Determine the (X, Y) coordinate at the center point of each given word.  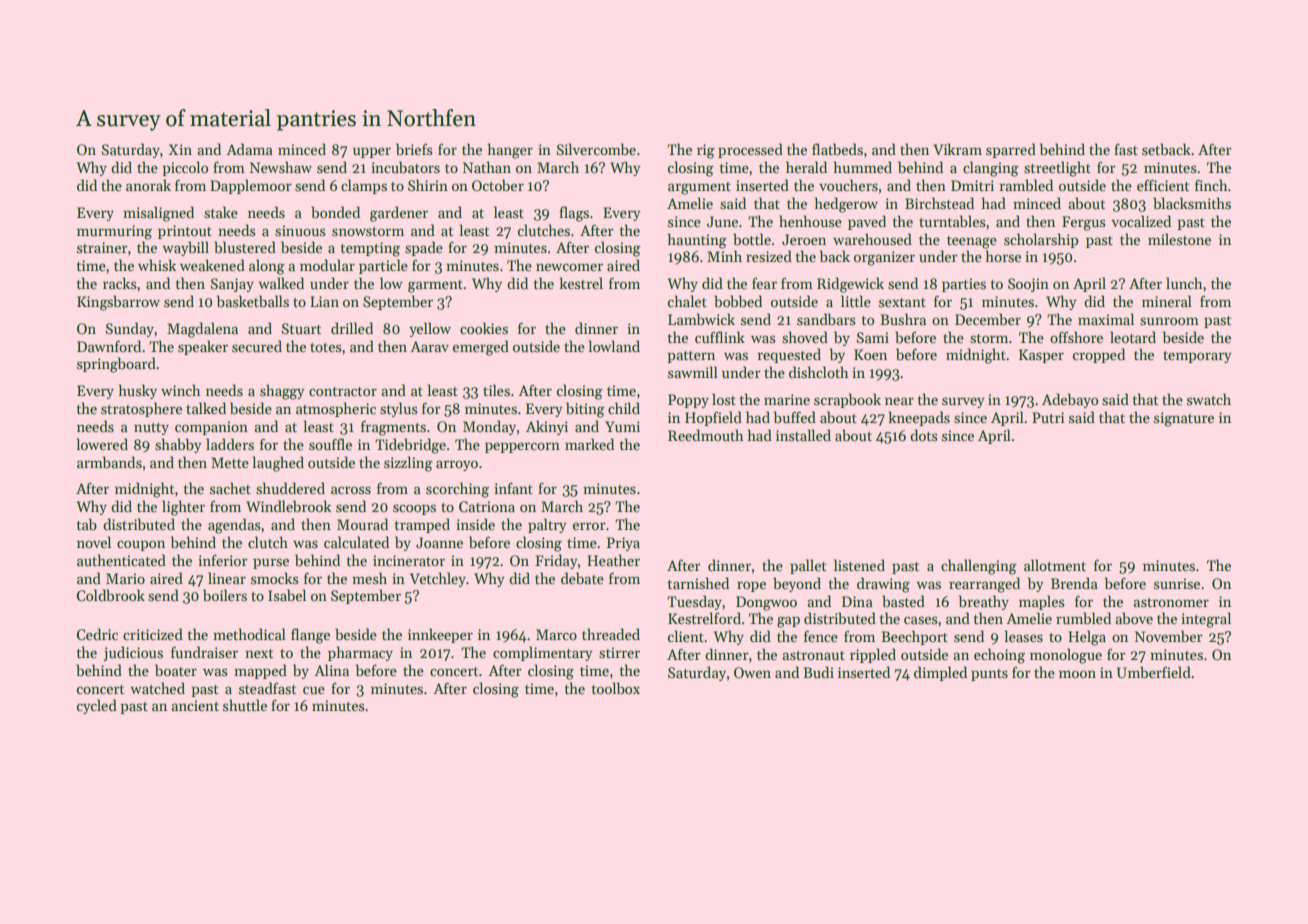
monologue (1066, 656)
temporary (1197, 357)
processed (750, 150)
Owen (752, 672)
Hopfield (713, 418)
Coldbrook (111, 595)
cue (314, 690)
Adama (249, 149)
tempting (370, 249)
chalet (687, 301)
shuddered (290, 488)
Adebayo (1070, 400)
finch (1211, 185)
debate (582, 578)
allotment (1055, 565)
